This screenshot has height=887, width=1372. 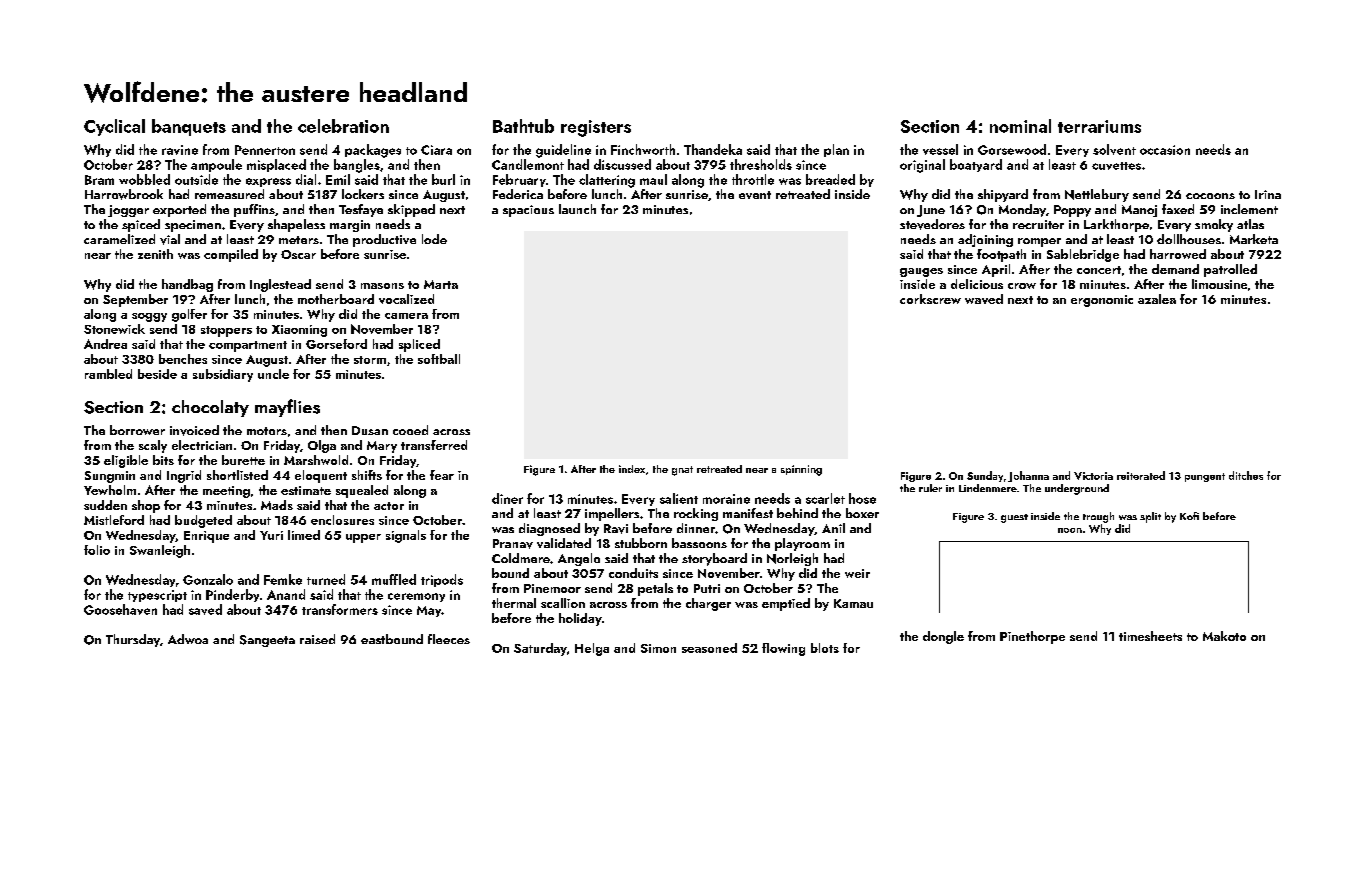 What do you see at coordinates (287, 408) in the screenshot?
I see `mayflies` at bounding box center [287, 408].
